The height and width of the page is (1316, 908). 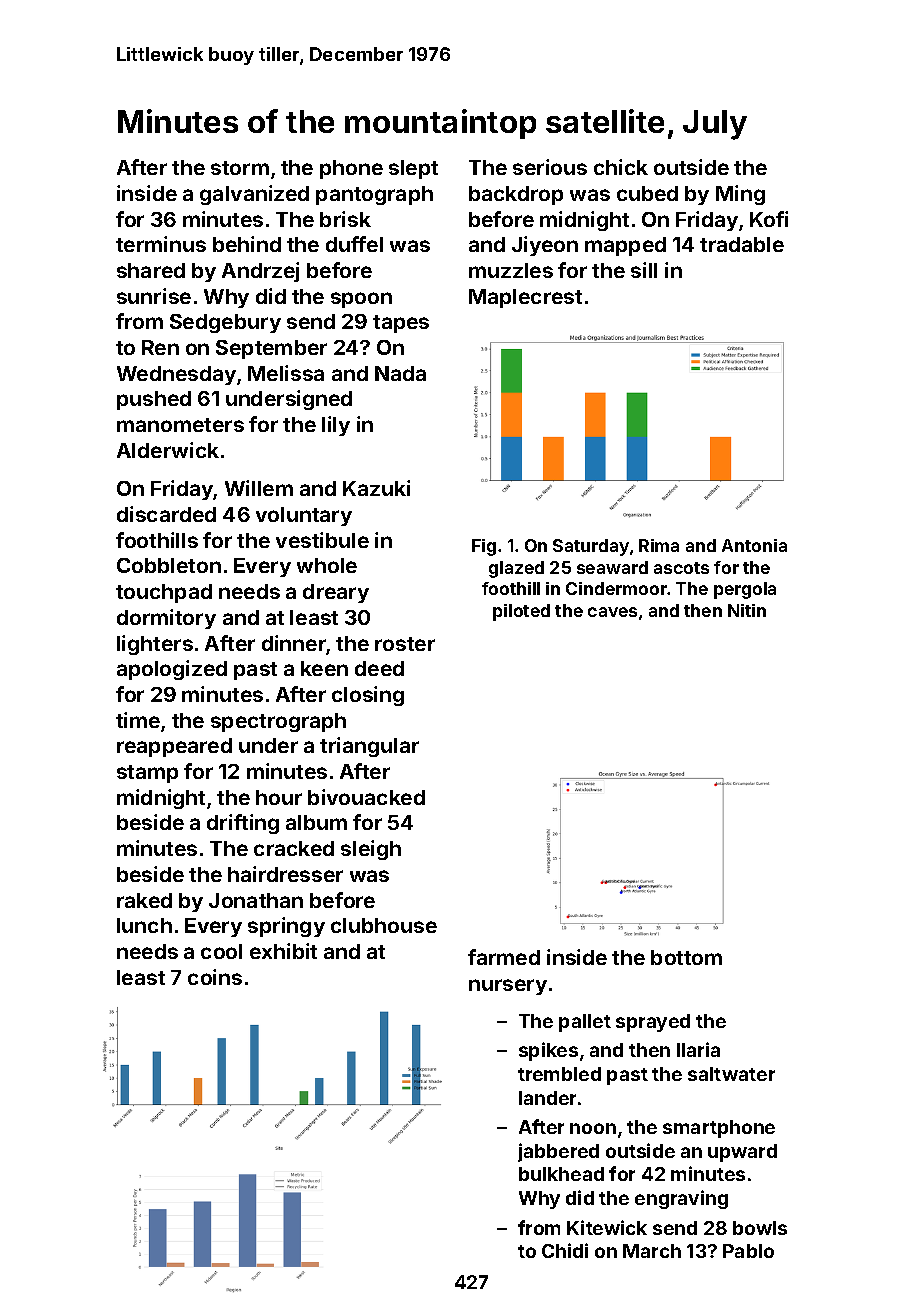 I want to click on Antonia, so click(x=754, y=545).
